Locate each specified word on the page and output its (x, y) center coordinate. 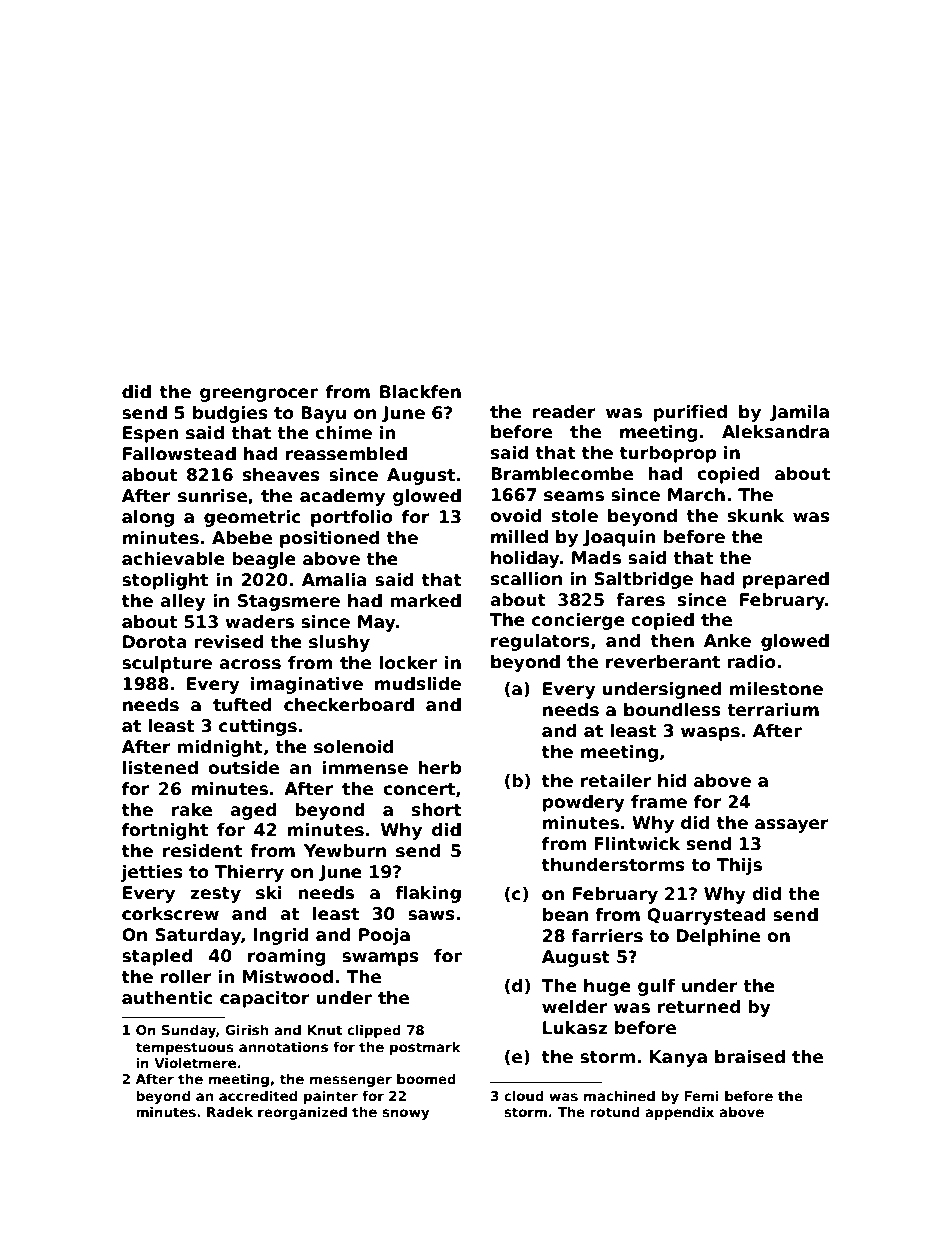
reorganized (302, 1113)
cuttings (258, 727)
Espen (151, 434)
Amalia (334, 580)
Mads (596, 558)
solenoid (353, 747)
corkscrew (170, 914)
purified (690, 413)
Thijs (739, 866)
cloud (524, 1095)
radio (751, 662)
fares (640, 600)
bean (565, 915)
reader (564, 412)
